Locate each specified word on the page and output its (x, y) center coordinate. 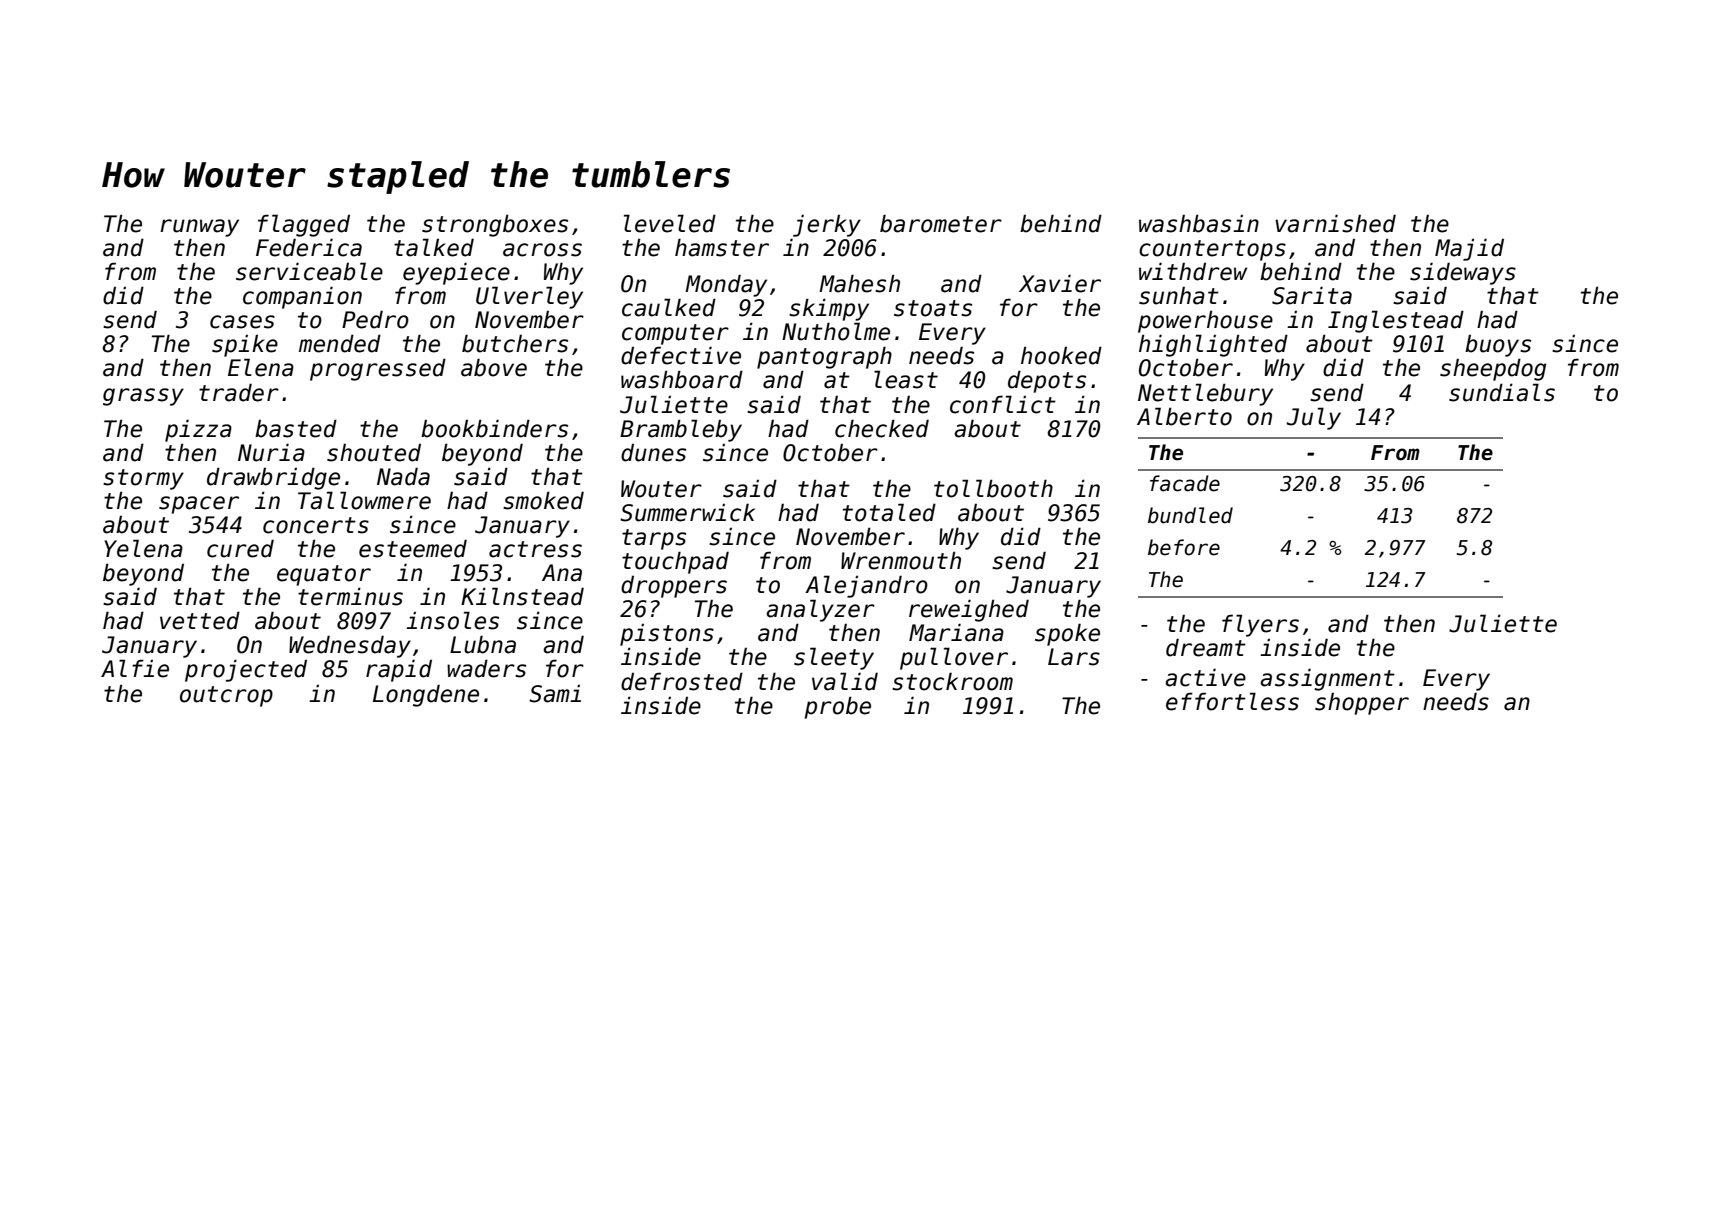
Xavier (1060, 283)
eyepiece (456, 273)
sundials (1502, 392)
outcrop (226, 696)
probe (838, 707)
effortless (1232, 701)
